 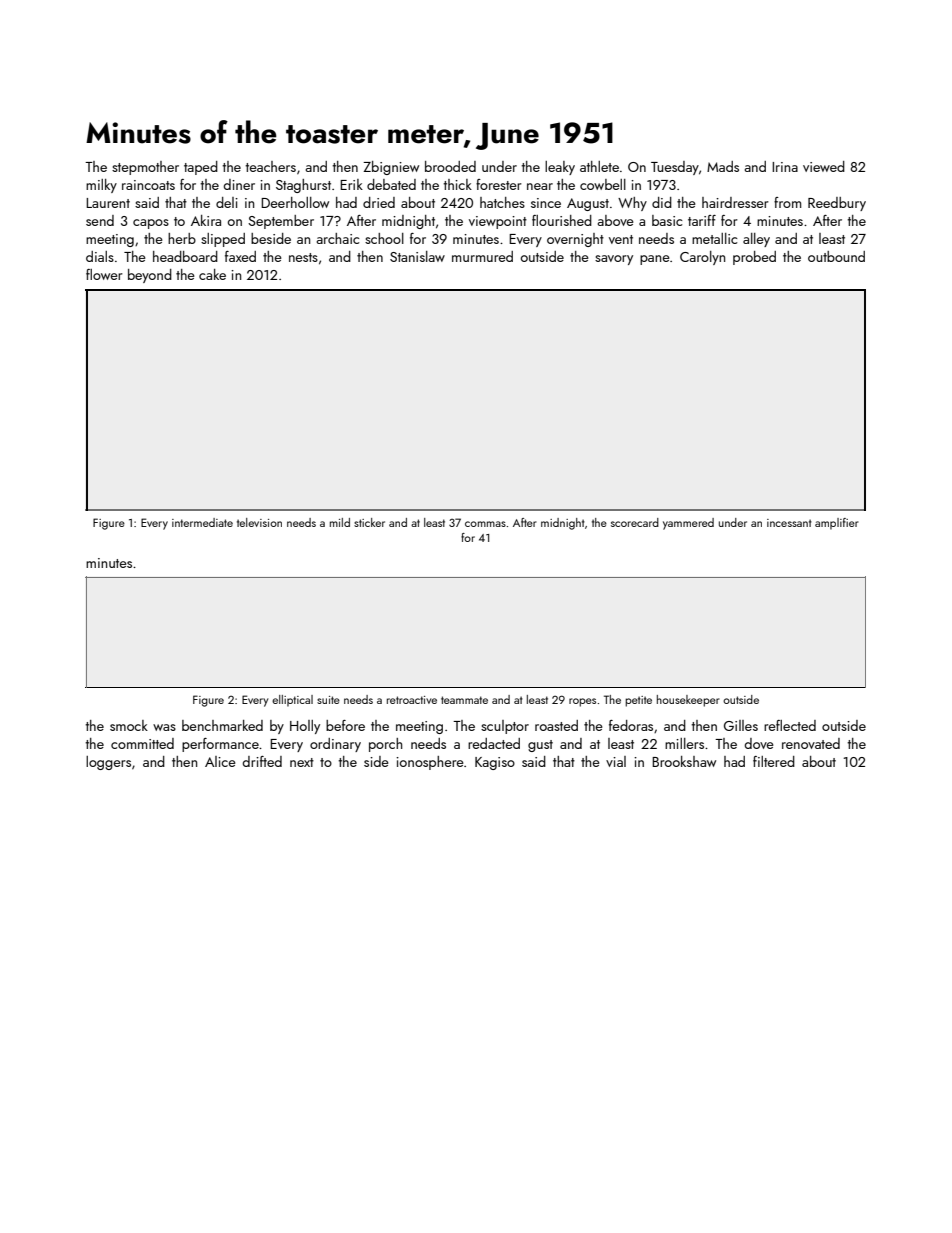 What do you see at coordinates (391, 168) in the document?
I see `Zbigniew` at bounding box center [391, 168].
